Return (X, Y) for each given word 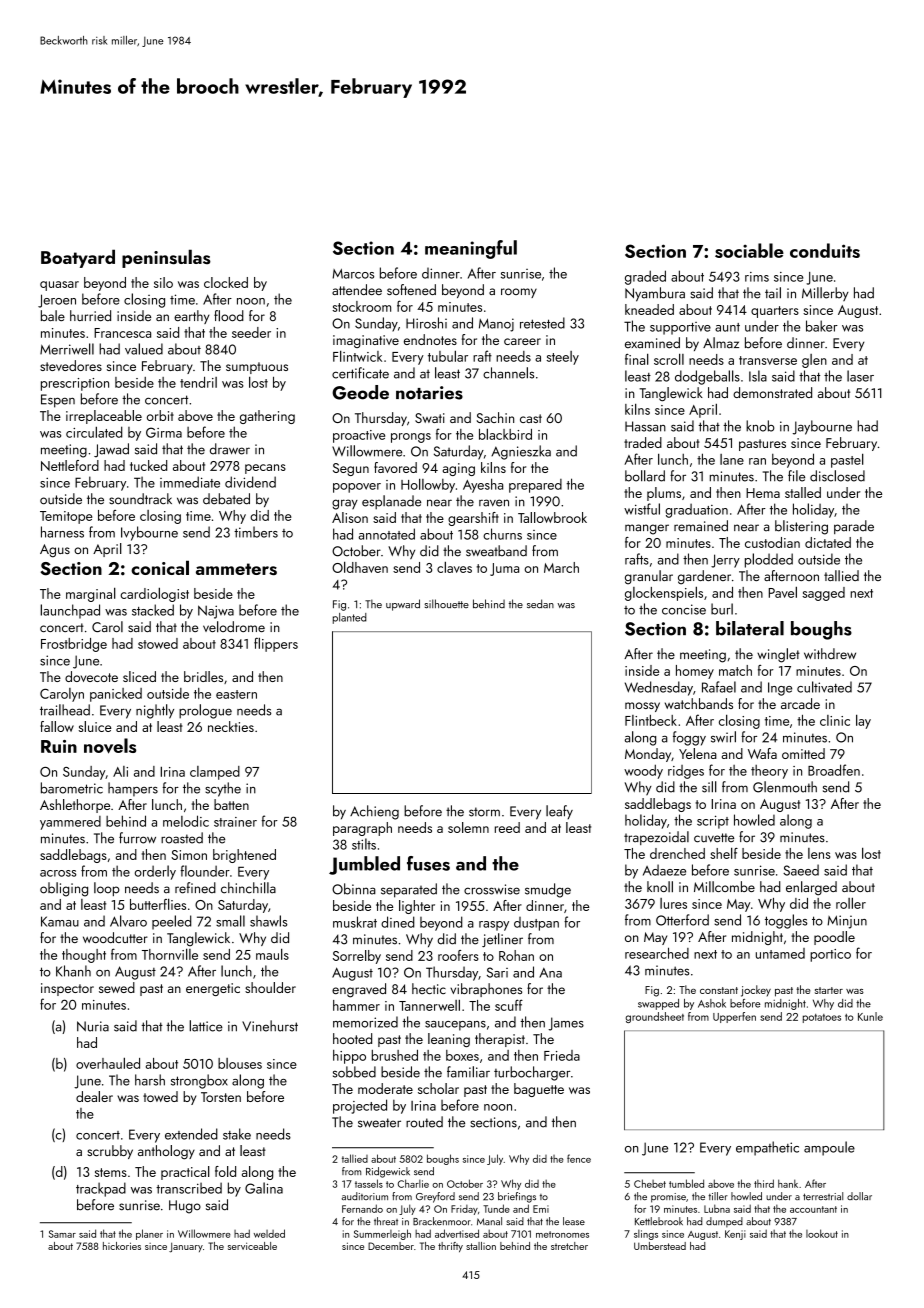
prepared (535, 486)
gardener (704, 577)
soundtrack (140, 499)
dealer (94, 1096)
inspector (67, 989)
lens (819, 853)
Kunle (870, 1016)
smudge (548, 890)
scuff (509, 1005)
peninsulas (166, 258)
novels (110, 746)
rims (757, 277)
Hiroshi (426, 323)
